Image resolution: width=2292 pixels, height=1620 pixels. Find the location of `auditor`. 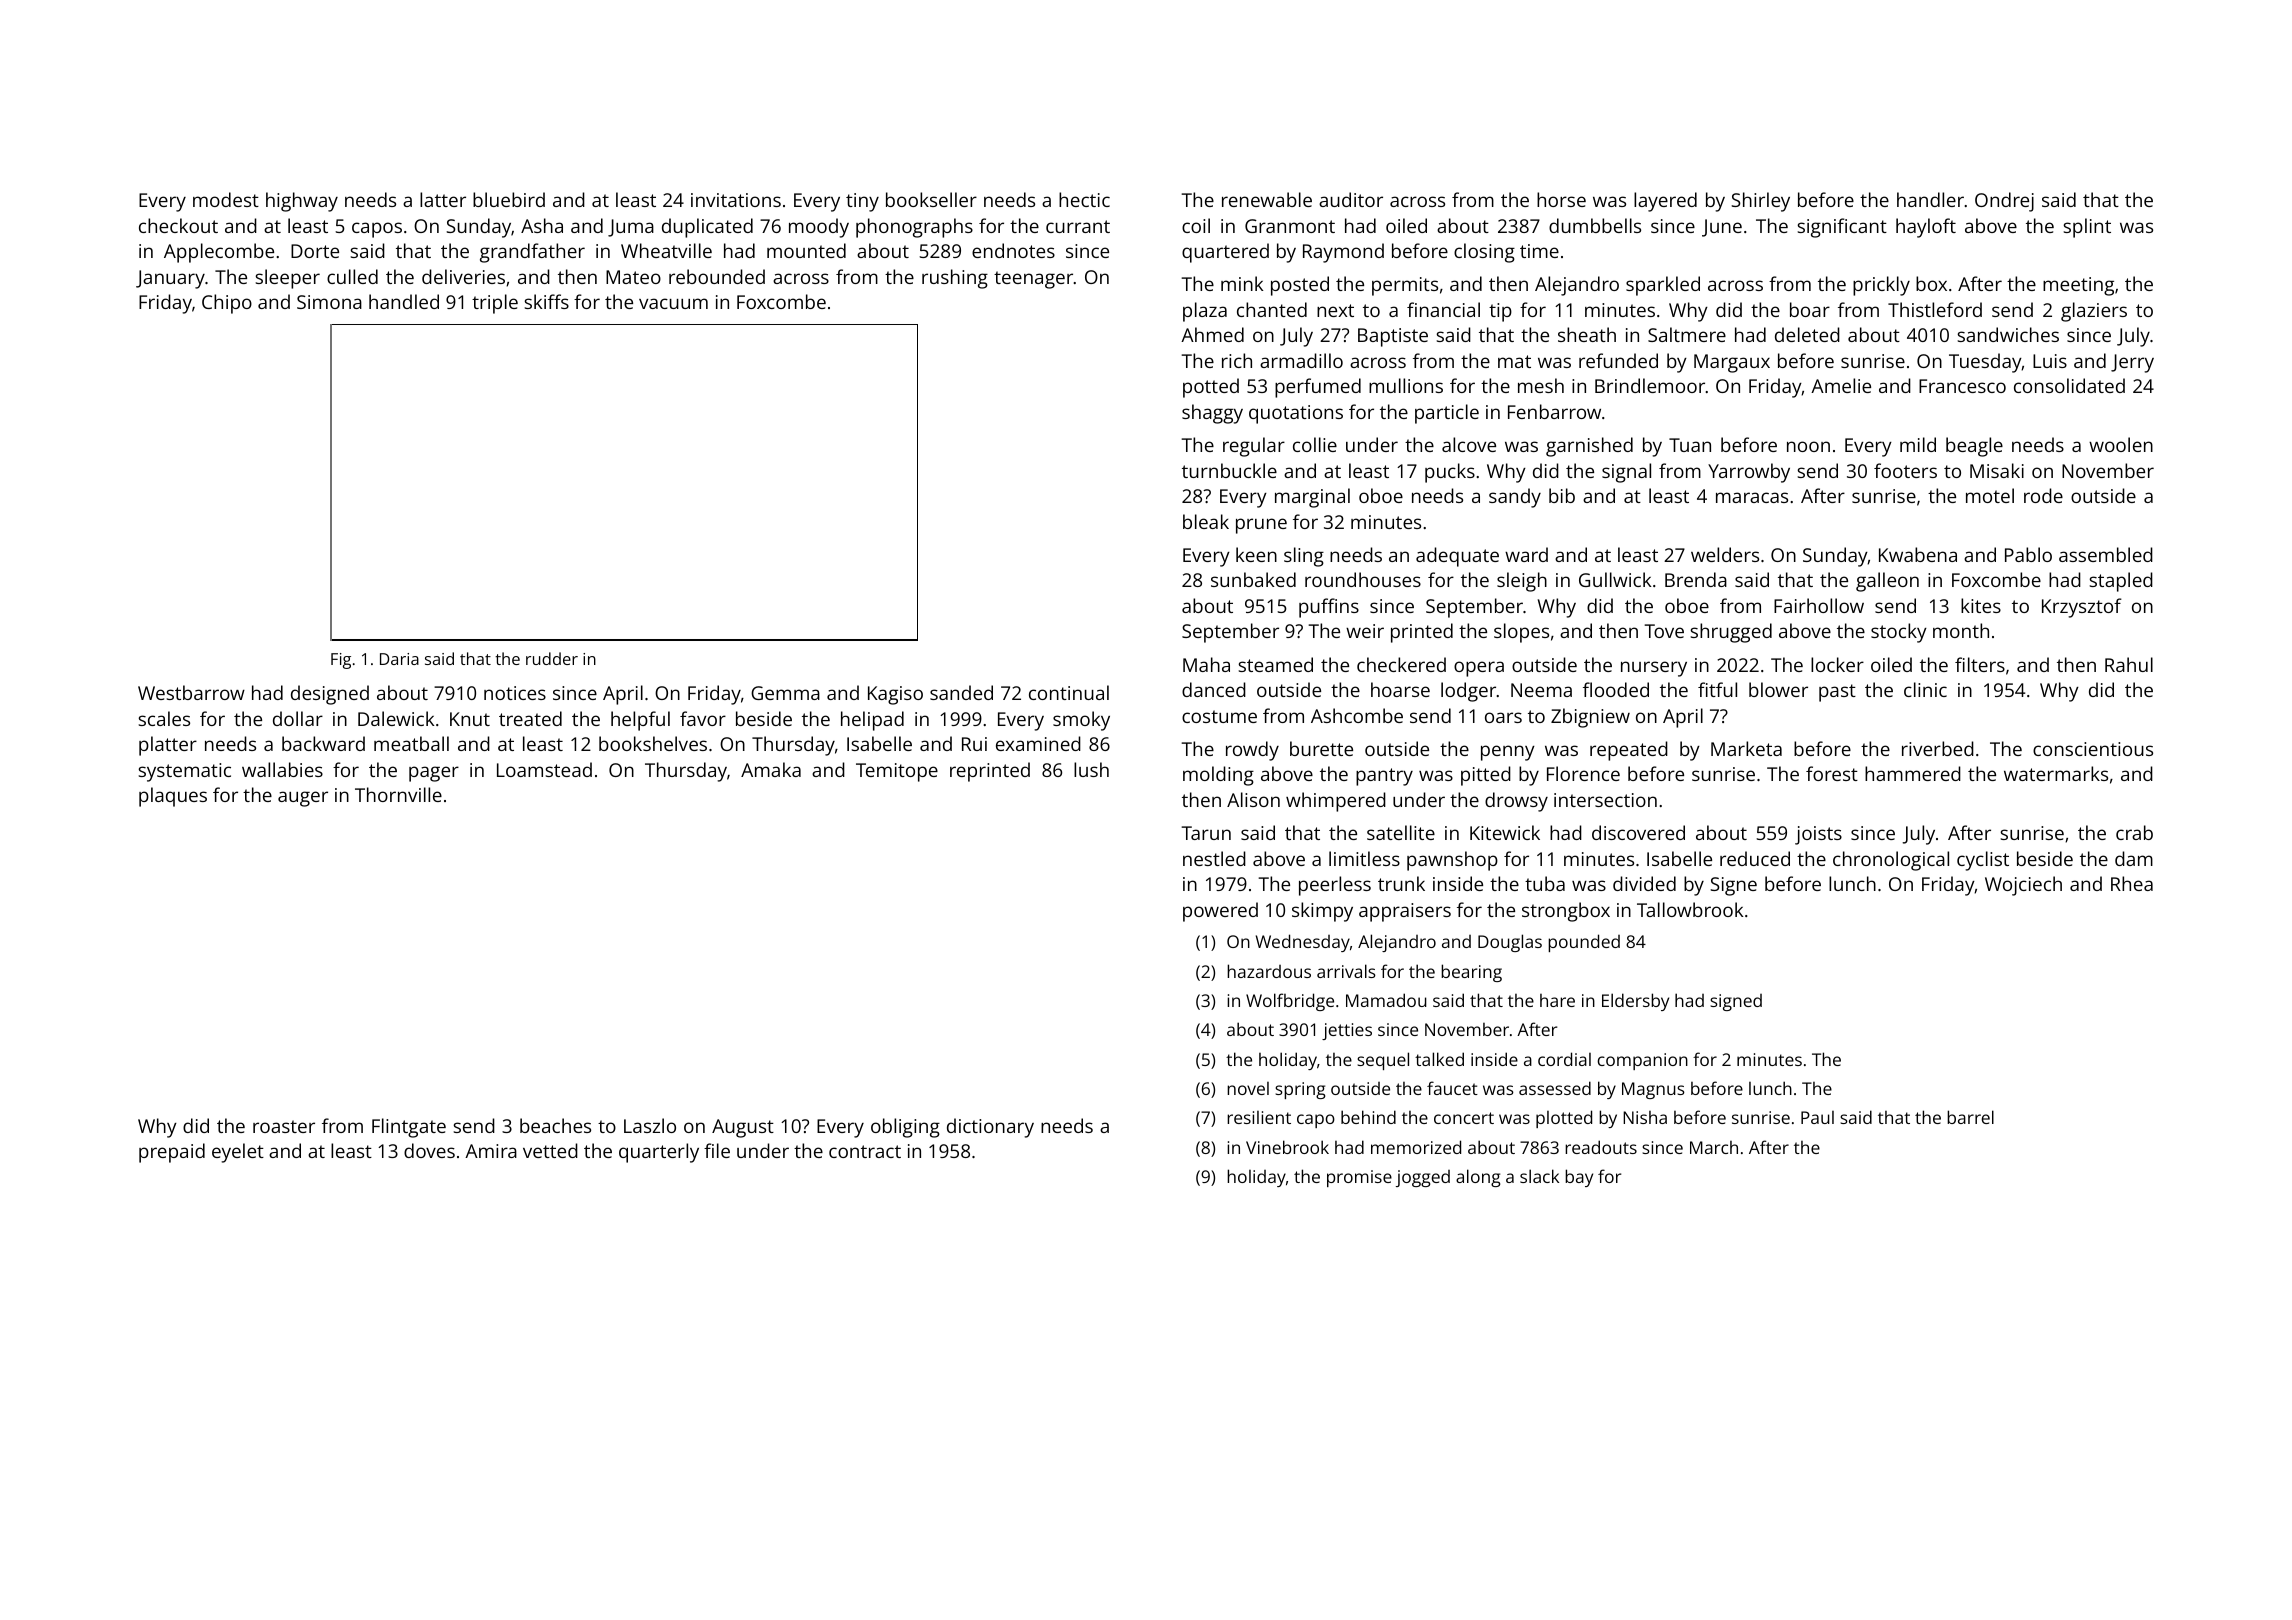

auditor is located at coordinates (1351, 199).
